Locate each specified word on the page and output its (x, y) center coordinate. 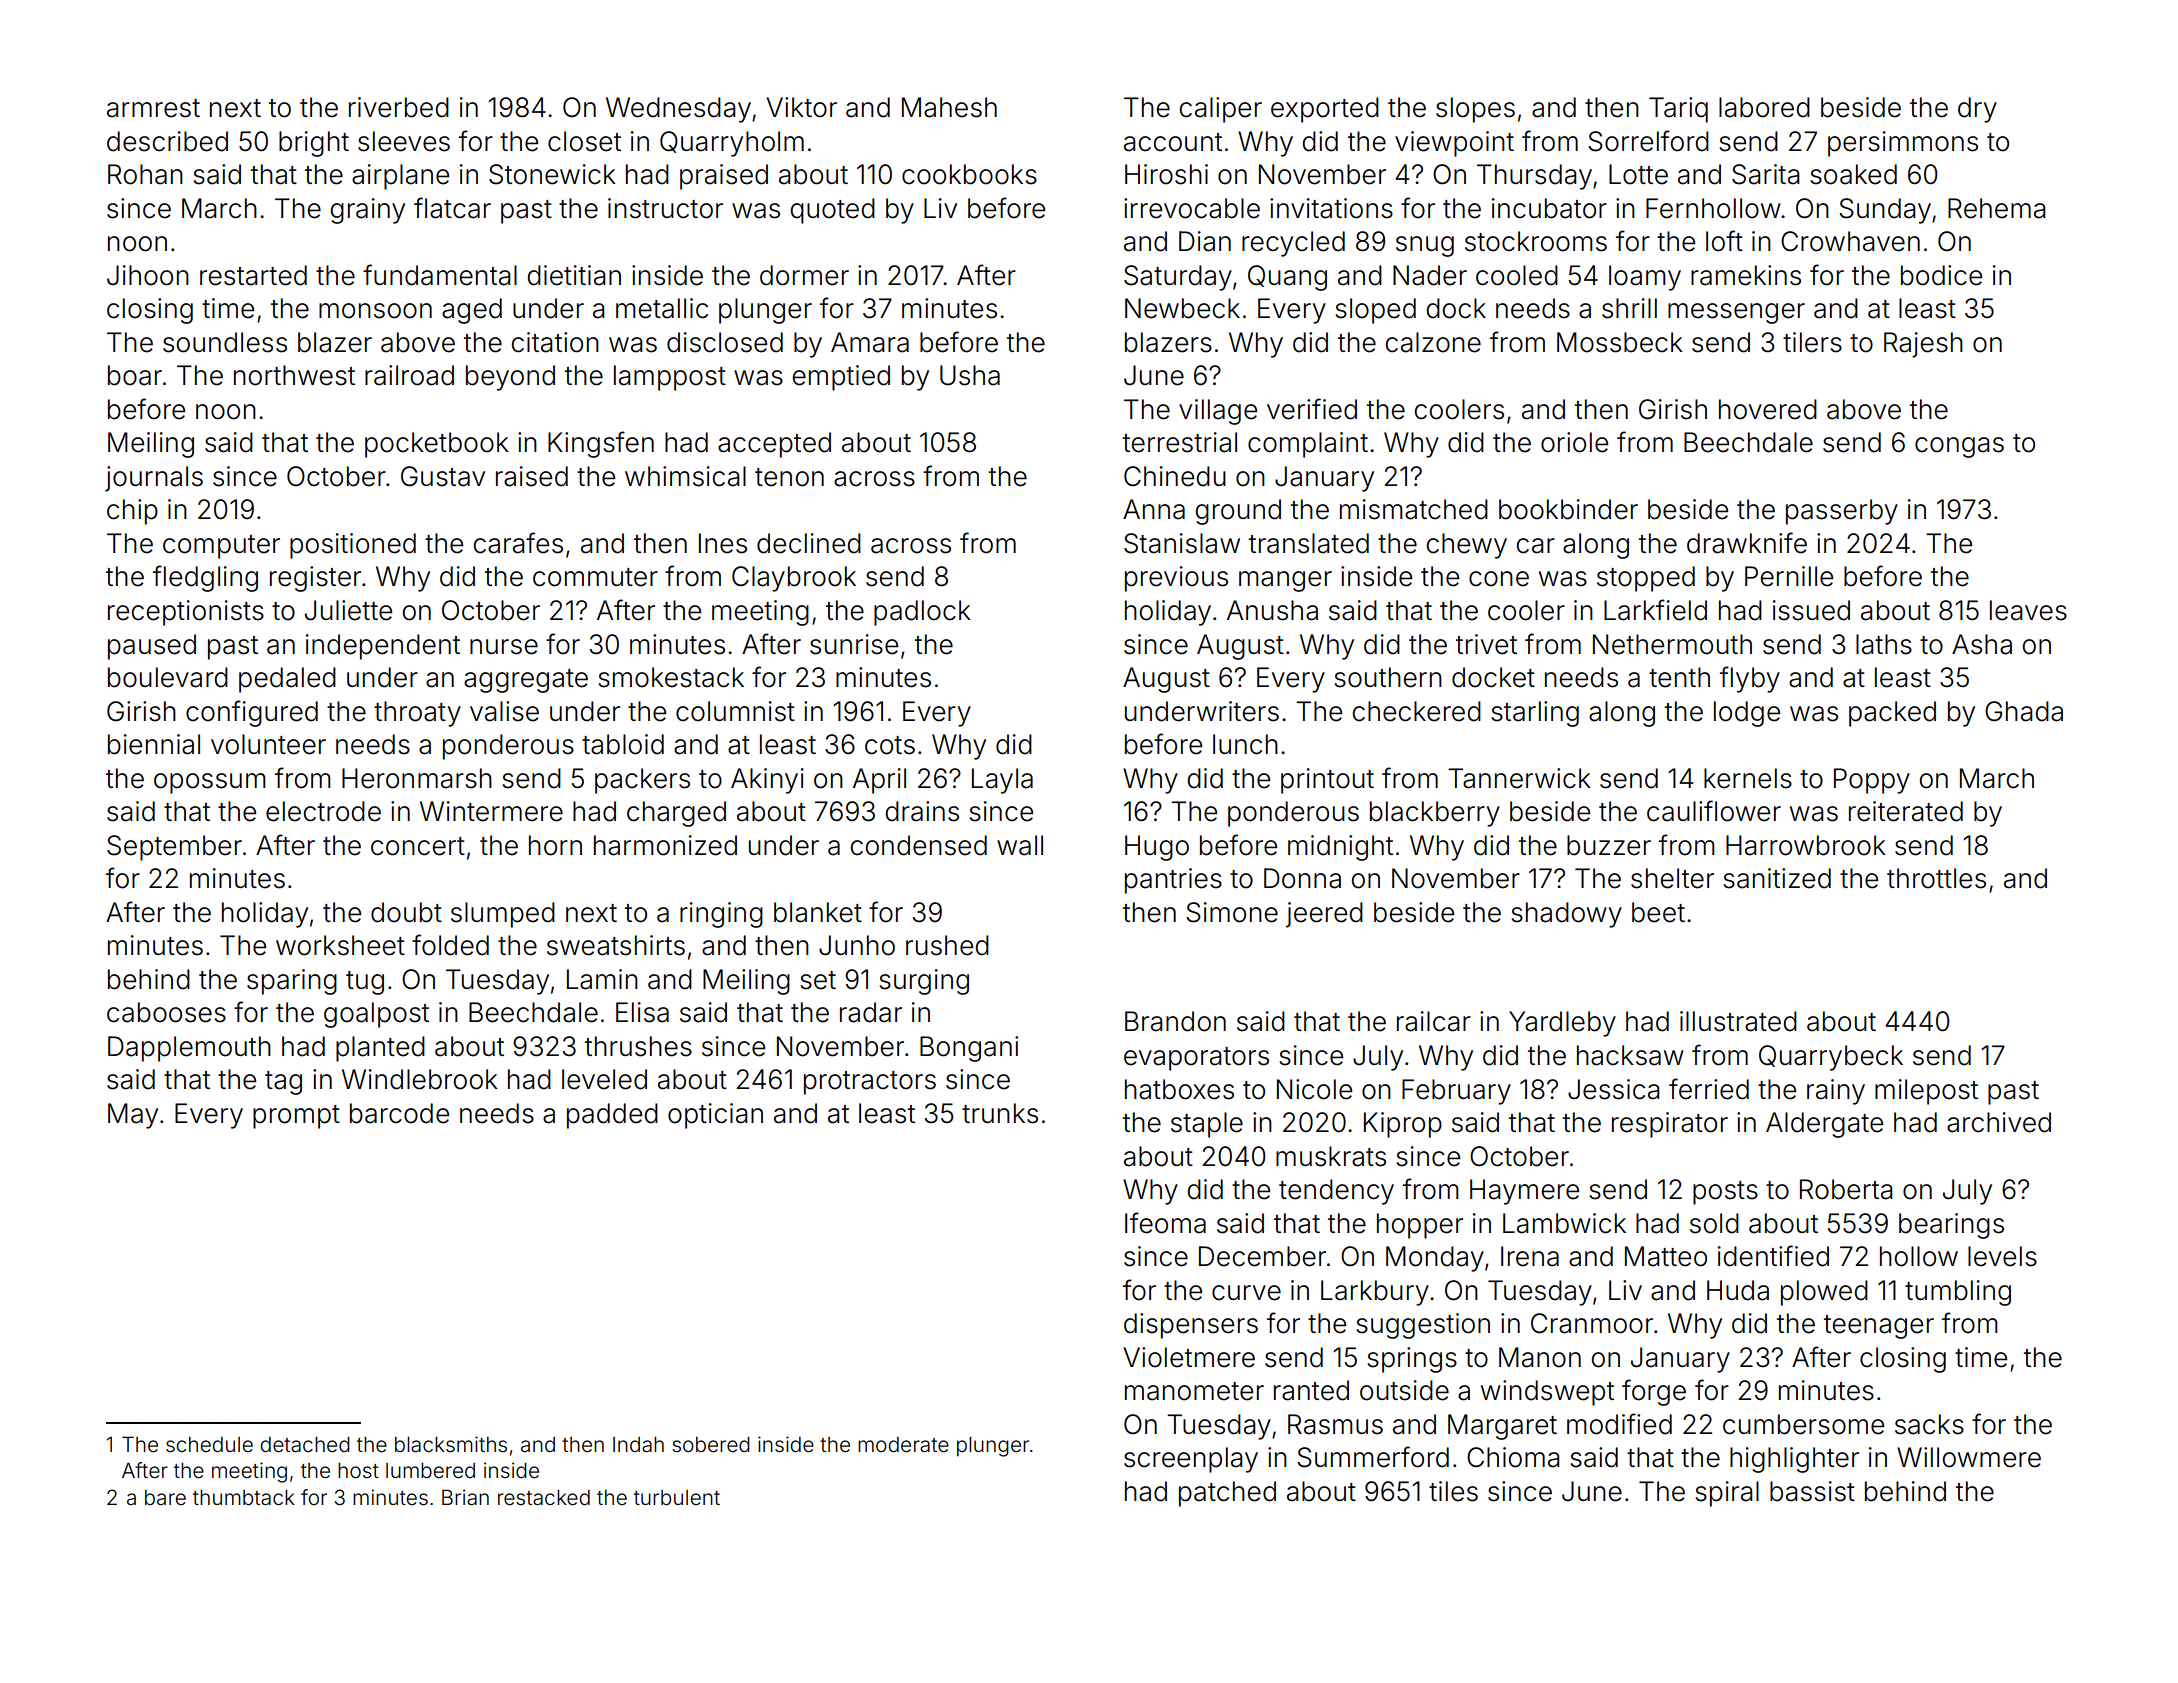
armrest (153, 108)
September (174, 848)
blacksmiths (451, 1444)
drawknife (1747, 543)
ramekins (1746, 275)
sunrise (854, 644)
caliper (1220, 110)
